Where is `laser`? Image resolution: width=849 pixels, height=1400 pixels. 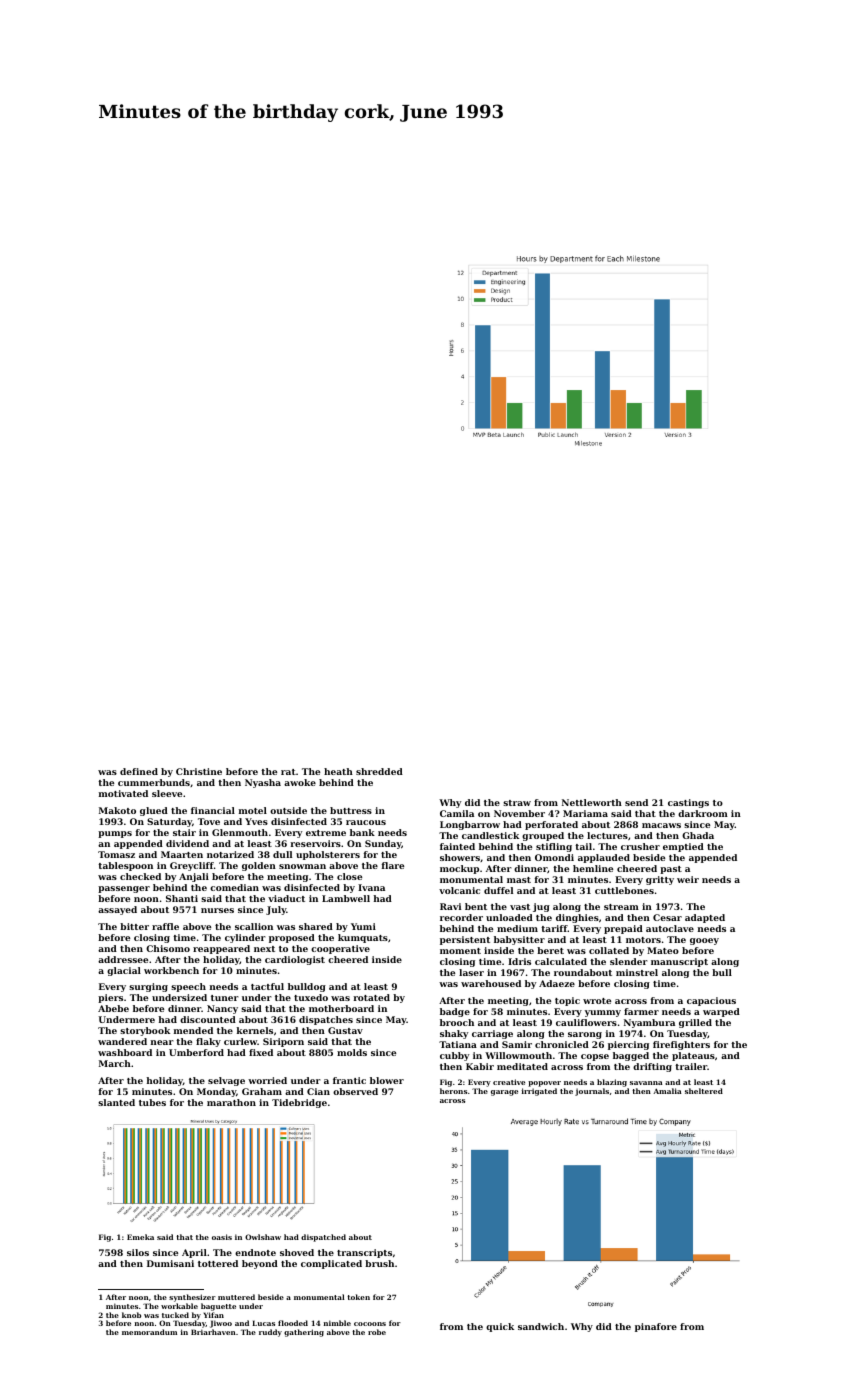 laser is located at coordinates (471, 972).
